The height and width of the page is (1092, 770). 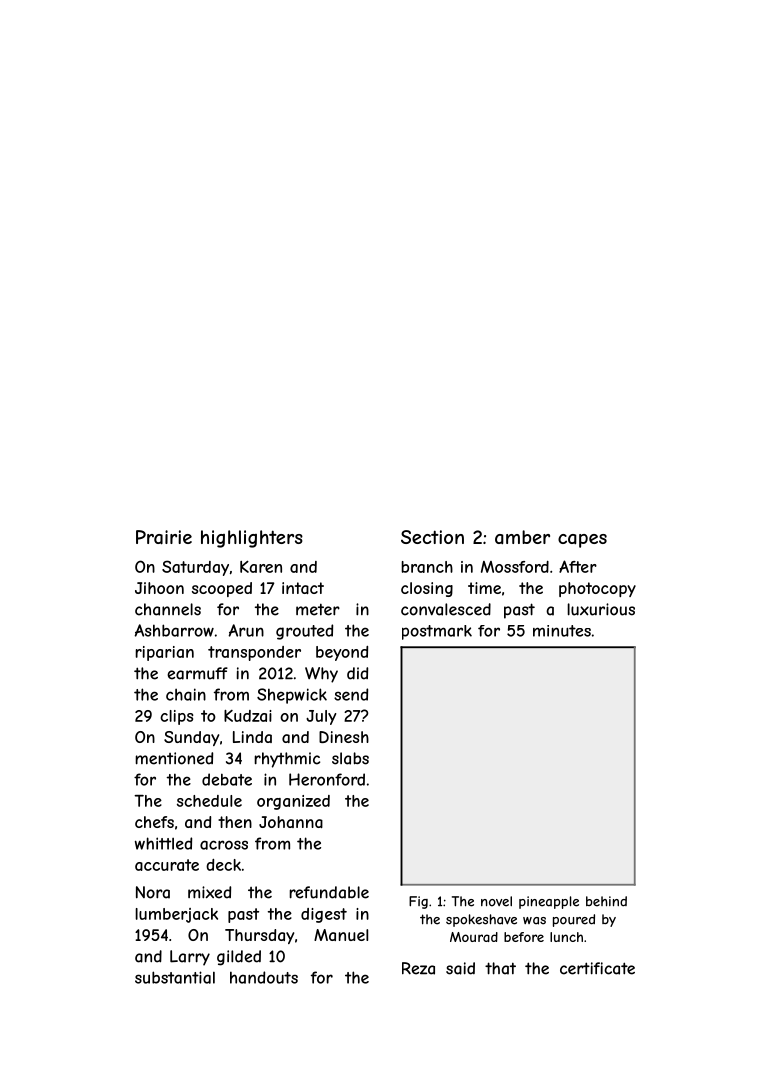 What do you see at coordinates (264, 977) in the page?
I see `handouts` at bounding box center [264, 977].
